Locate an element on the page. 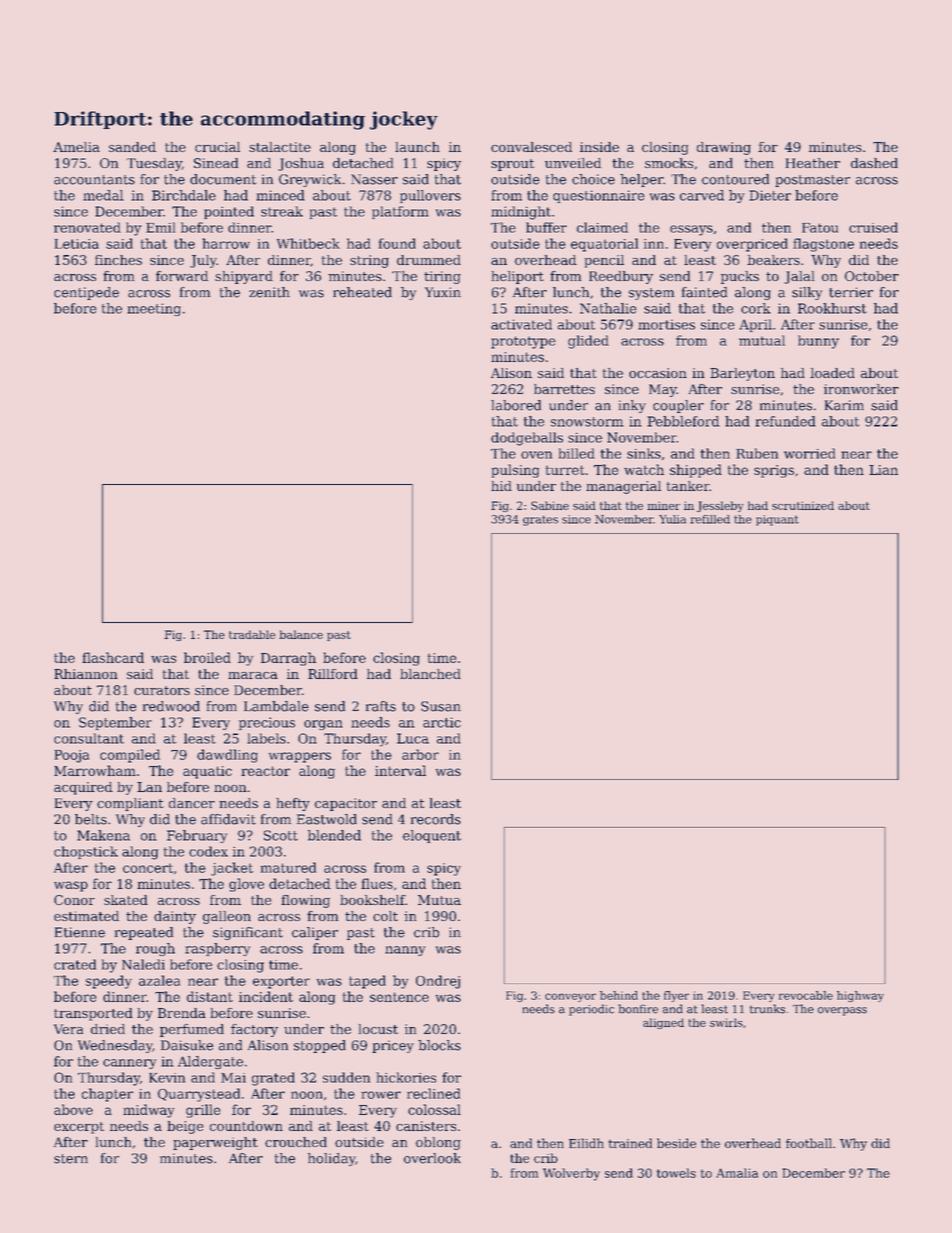  factory is located at coordinates (254, 1030).
